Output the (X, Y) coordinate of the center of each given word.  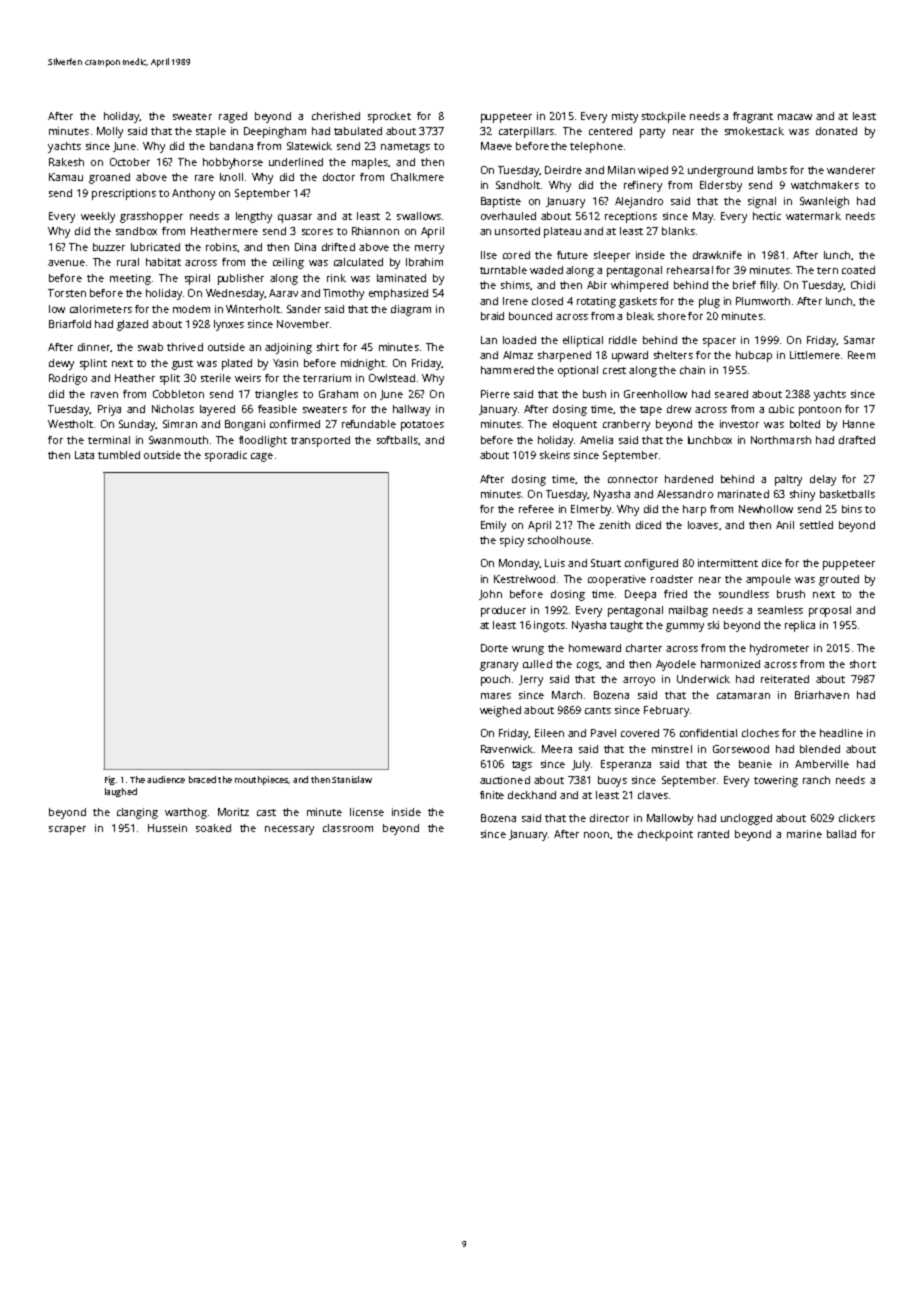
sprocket (389, 117)
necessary (289, 830)
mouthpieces (261, 780)
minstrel (672, 749)
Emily (493, 526)
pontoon (820, 411)
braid (492, 316)
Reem (861, 355)
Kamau (66, 177)
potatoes (422, 426)
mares (496, 696)
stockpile (664, 117)
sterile (216, 378)
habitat (163, 262)
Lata (84, 455)
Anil (785, 525)
